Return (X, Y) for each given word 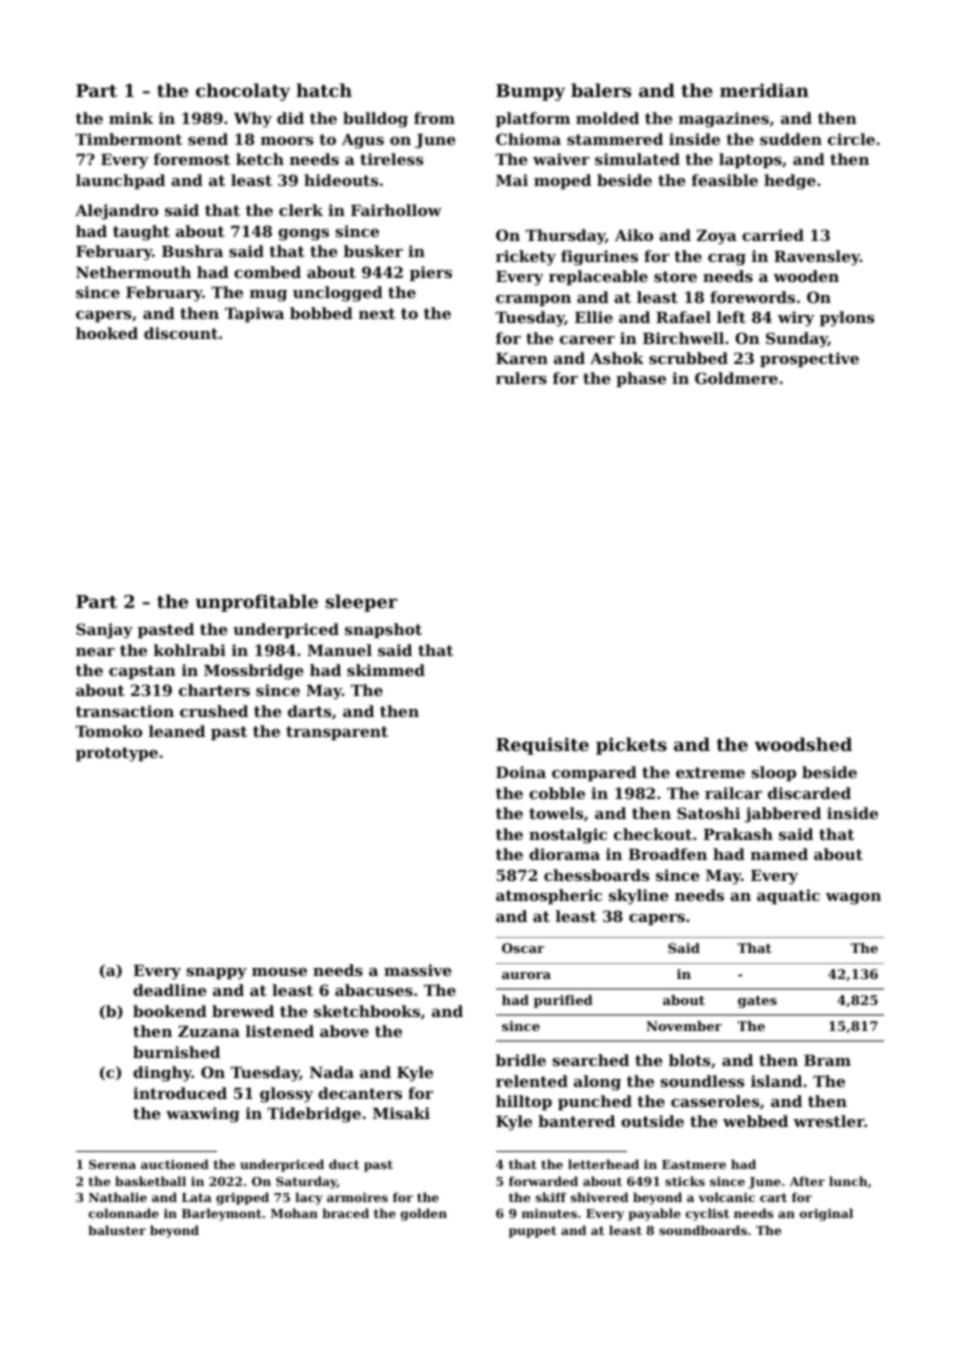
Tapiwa (254, 314)
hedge (790, 182)
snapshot (383, 630)
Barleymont (222, 1214)
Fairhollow (396, 210)
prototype (117, 754)
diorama (564, 854)
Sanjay (104, 631)
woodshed (803, 744)
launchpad (120, 181)
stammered (615, 139)
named (779, 854)
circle (851, 139)
